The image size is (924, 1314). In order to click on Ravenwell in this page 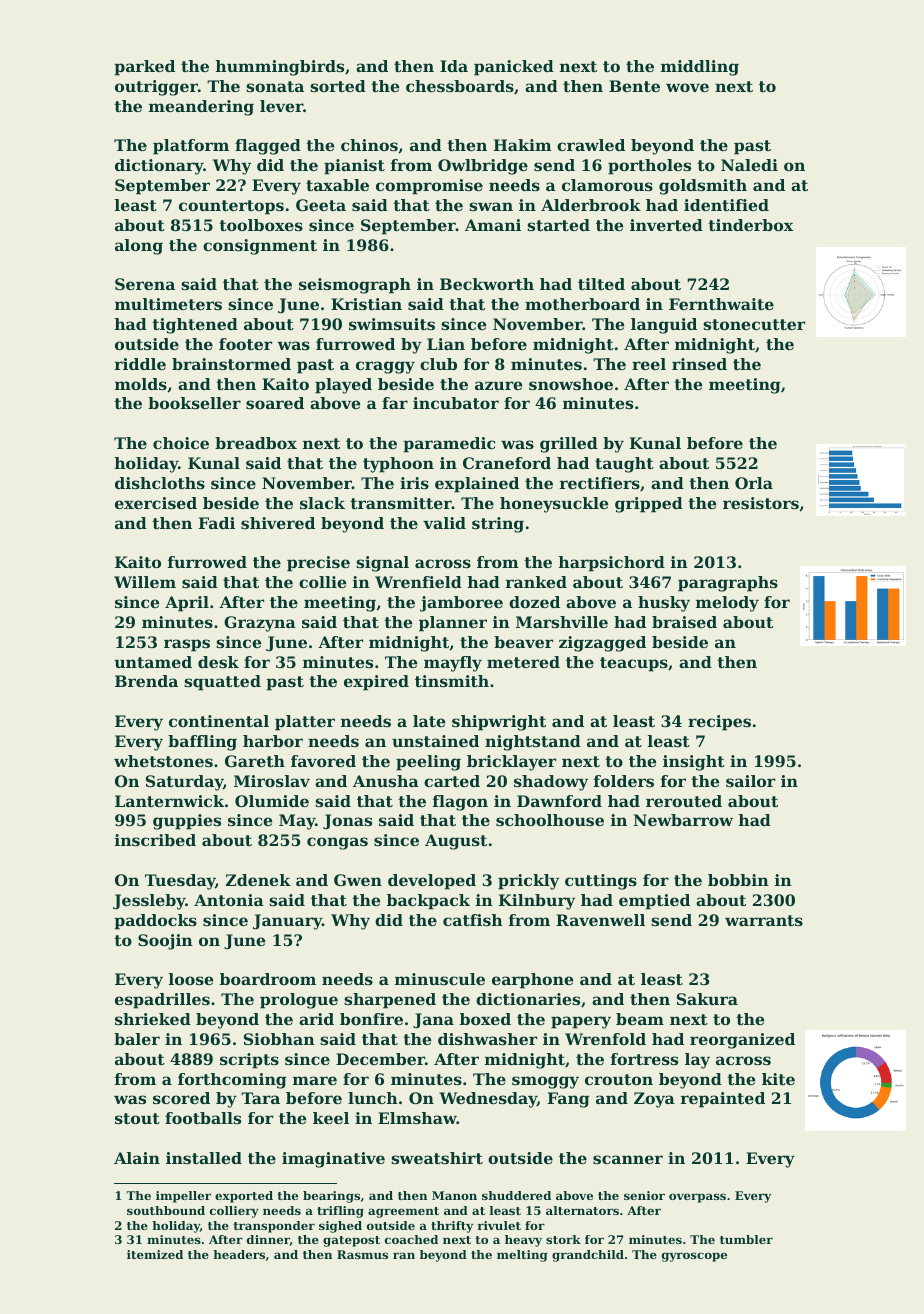, I will do `click(600, 920)`.
